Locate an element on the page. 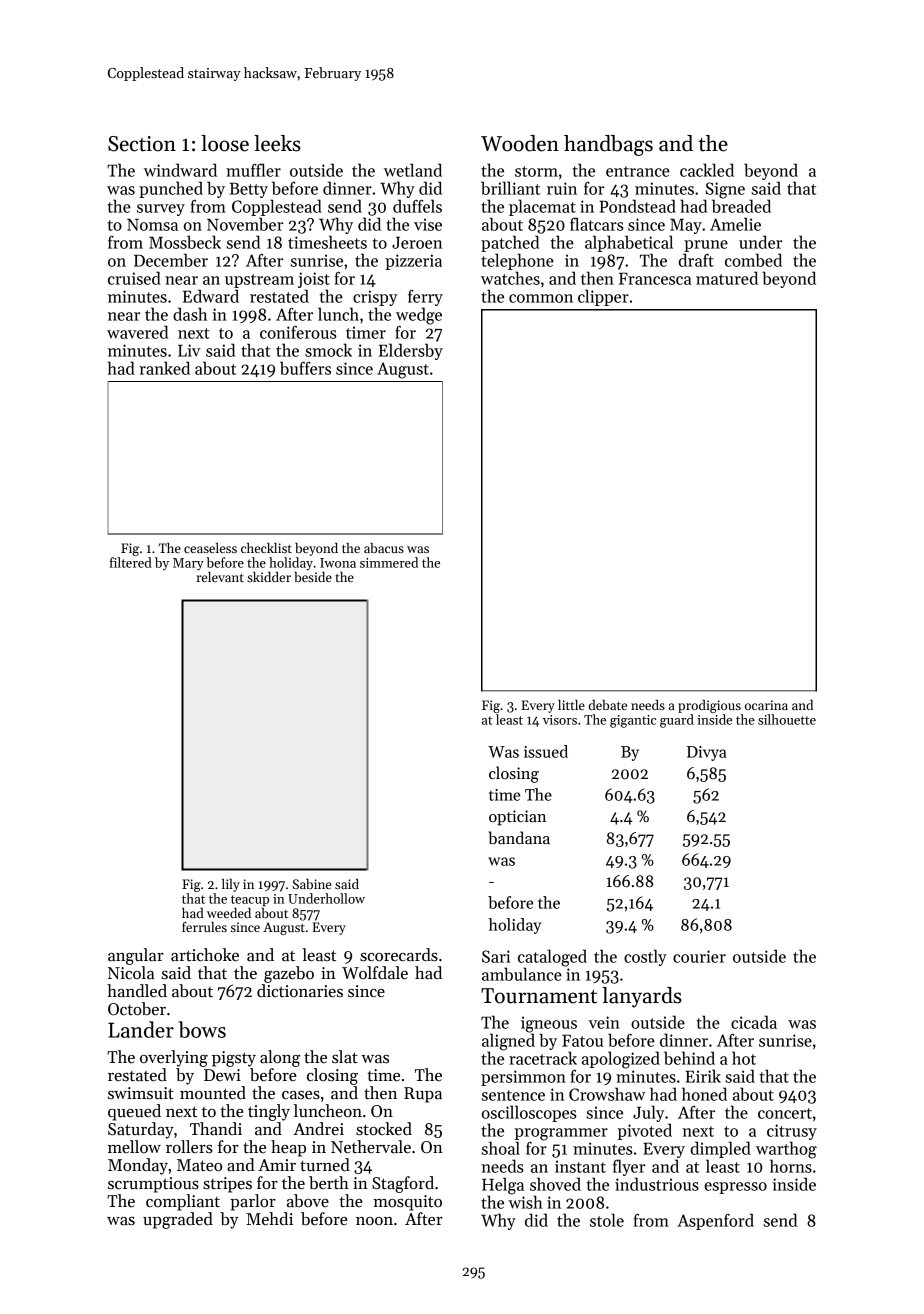 The image size is (924, 1314). Sari is located at coordinates (496, 956).
